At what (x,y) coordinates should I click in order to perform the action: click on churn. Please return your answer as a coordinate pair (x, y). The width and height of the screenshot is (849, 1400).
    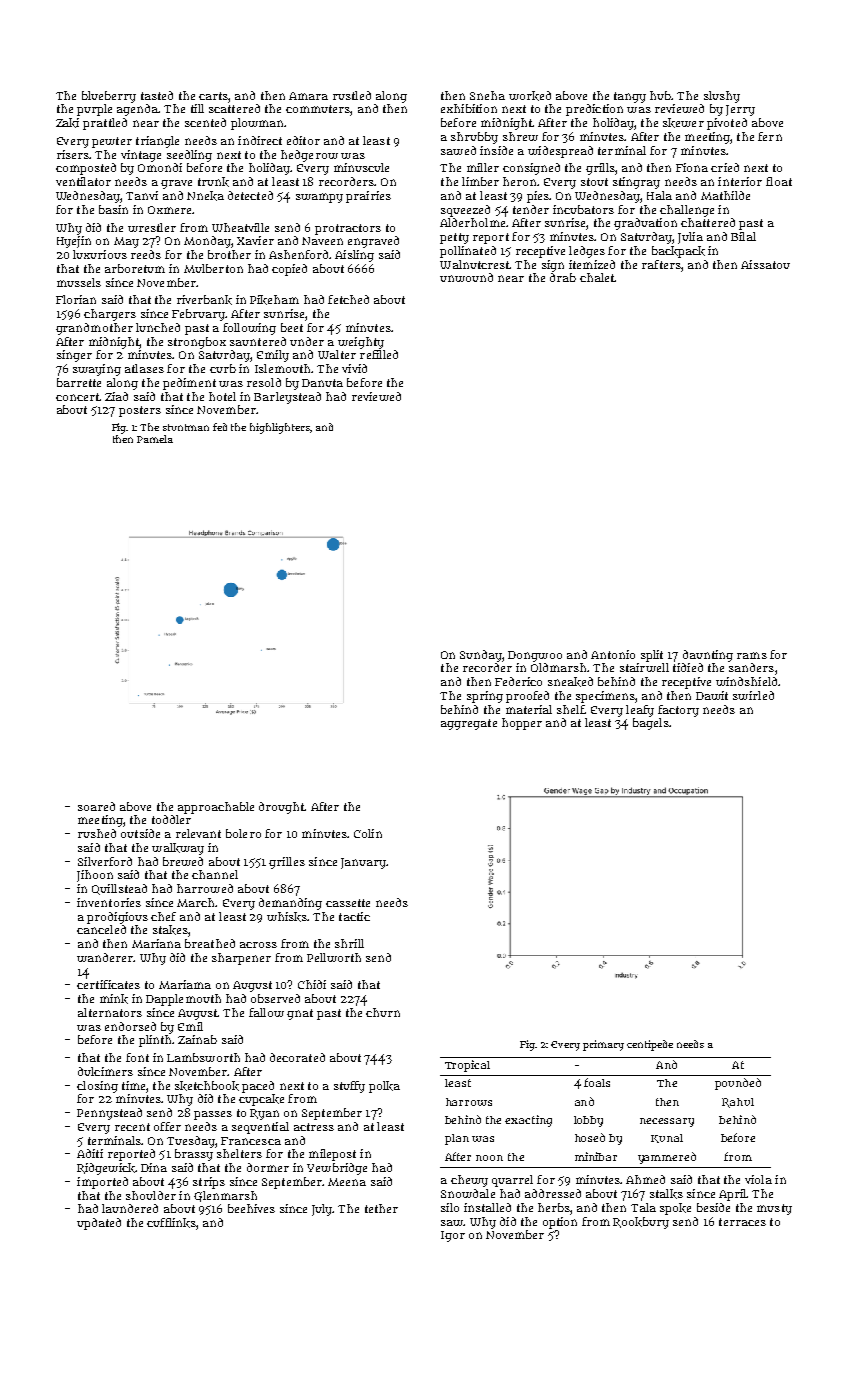
    Looking at the image, I should click on (383, 1012).
